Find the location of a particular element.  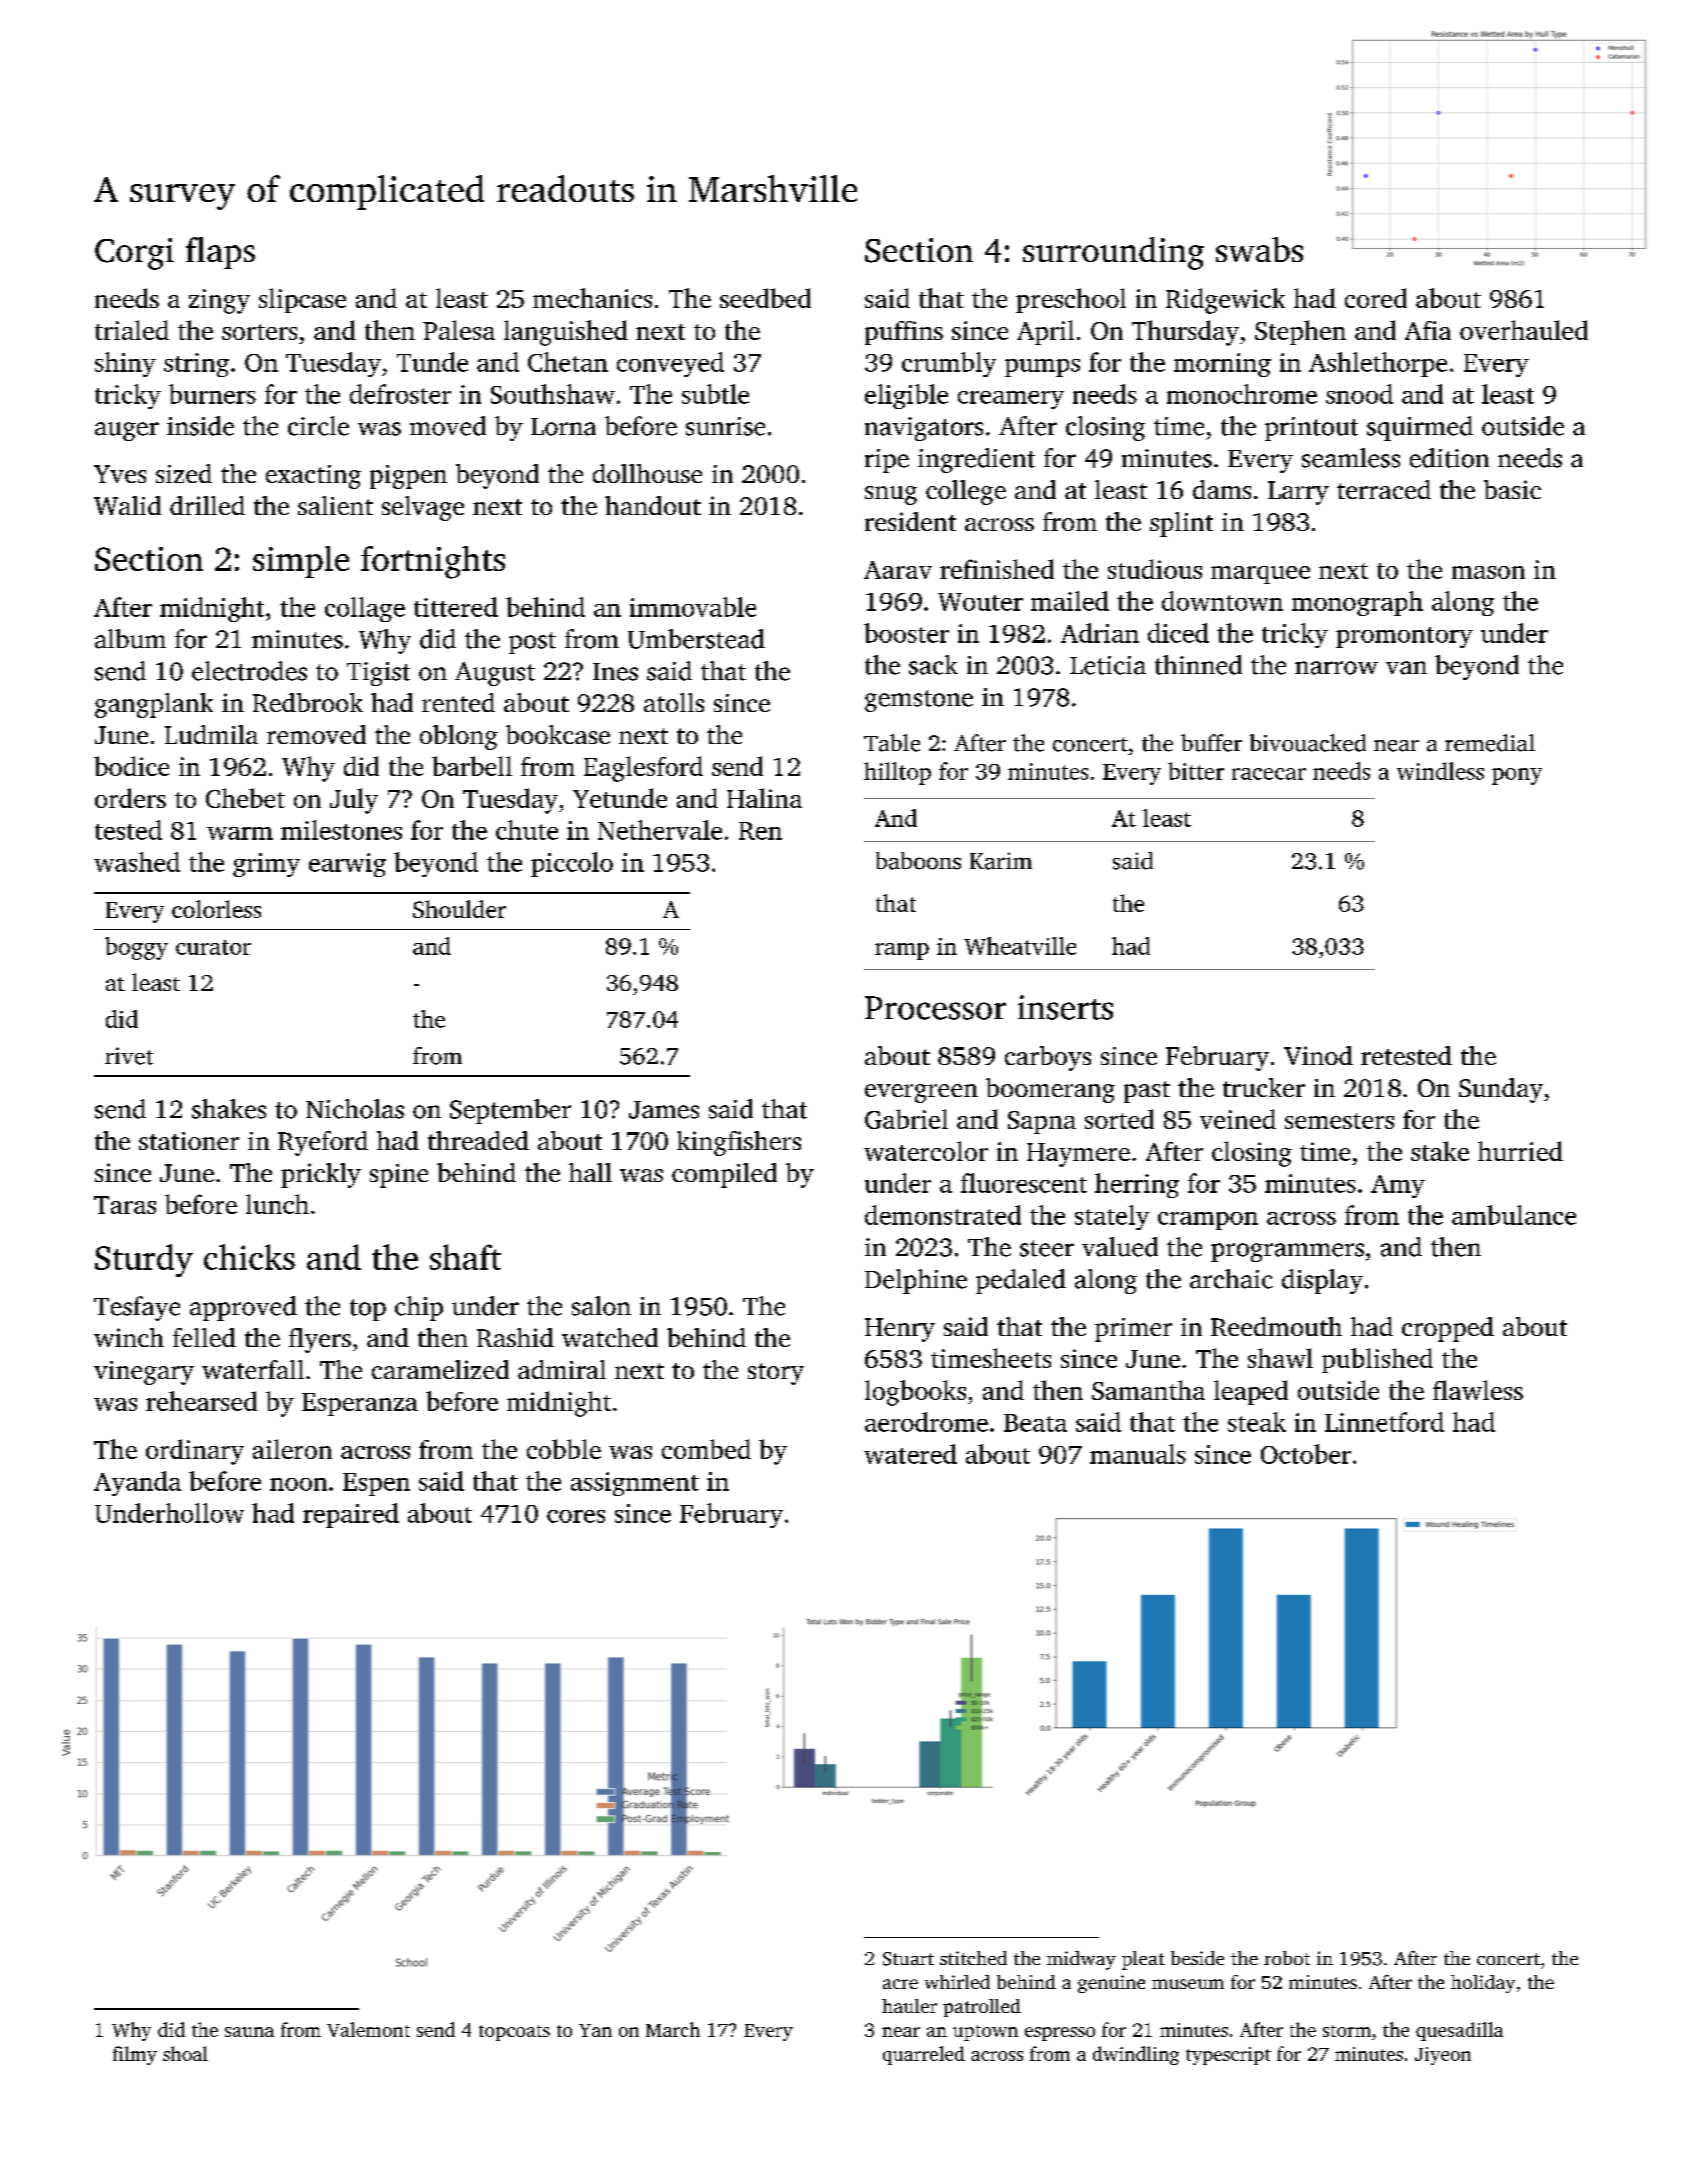

Vinod is located at coordinates (1318, 1055).
